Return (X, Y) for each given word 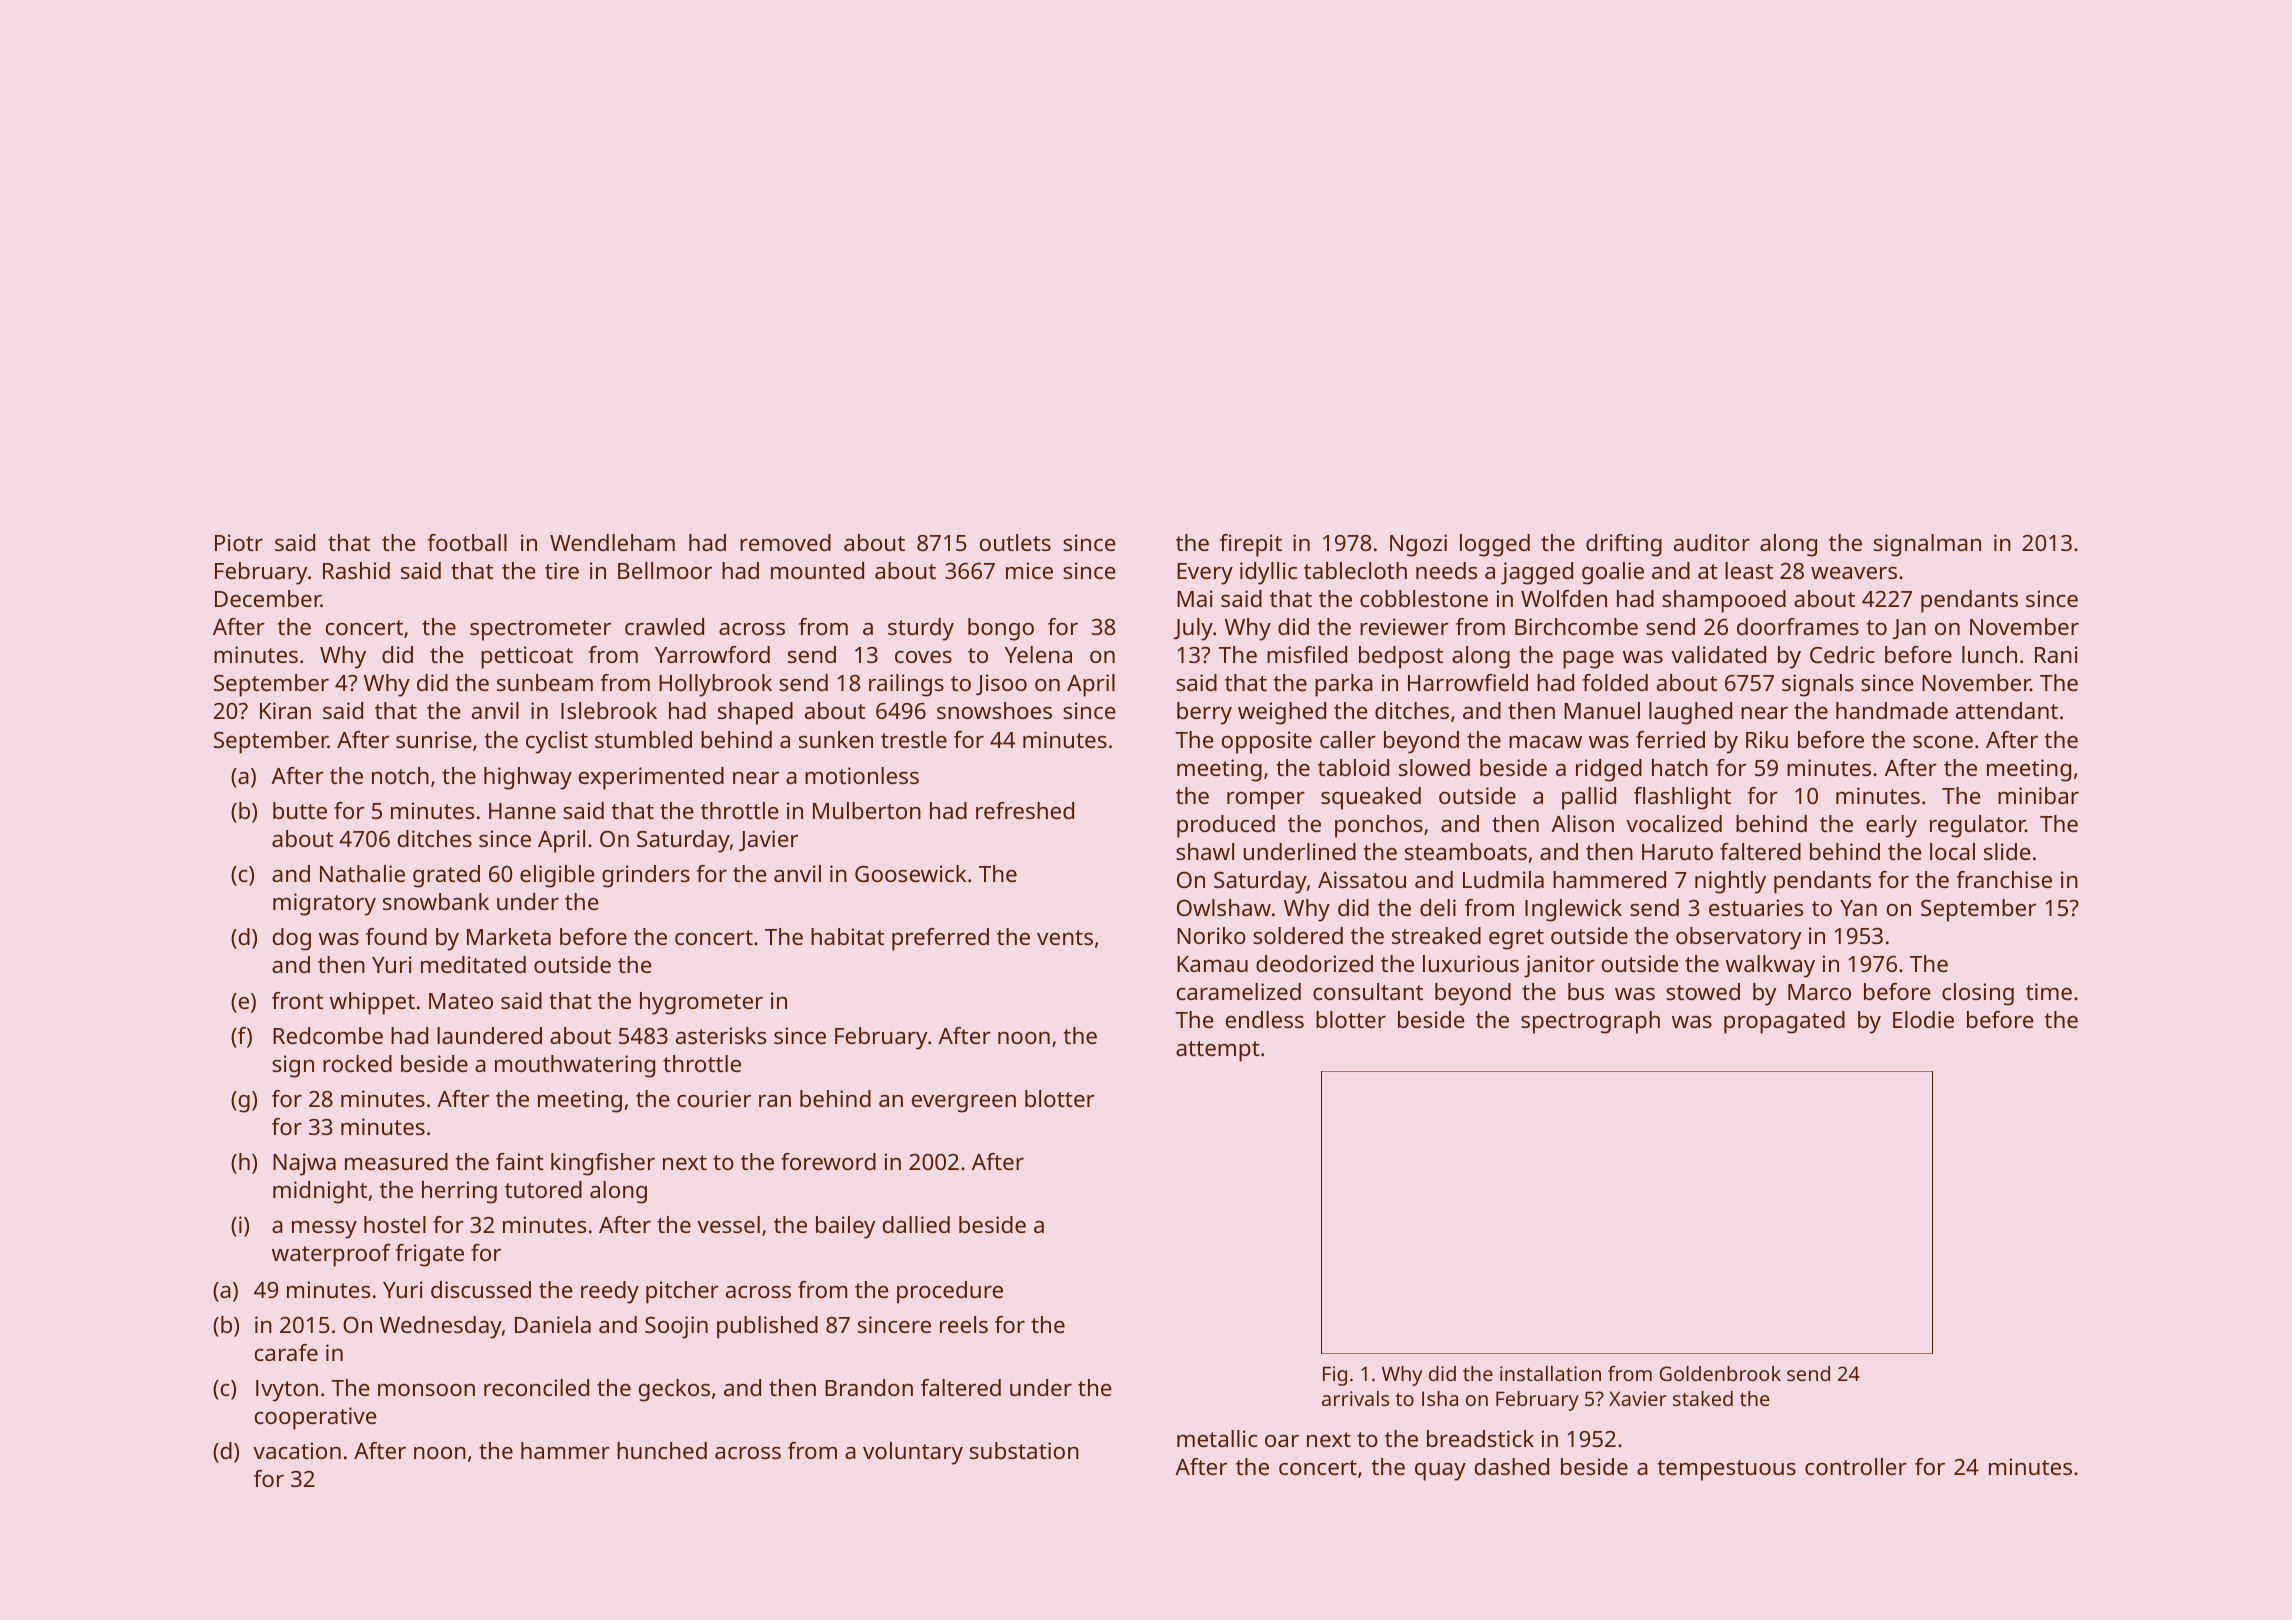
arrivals (1355, 1398)
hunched (662, 1450)
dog (292, 939)
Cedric (1842, 654)
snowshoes (994, 710)
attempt (1218, 1051)
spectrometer (540, 630)
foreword (828, 1161)
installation (1550, 1373)
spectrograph (1590, 1022)
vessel (728, 1224)
